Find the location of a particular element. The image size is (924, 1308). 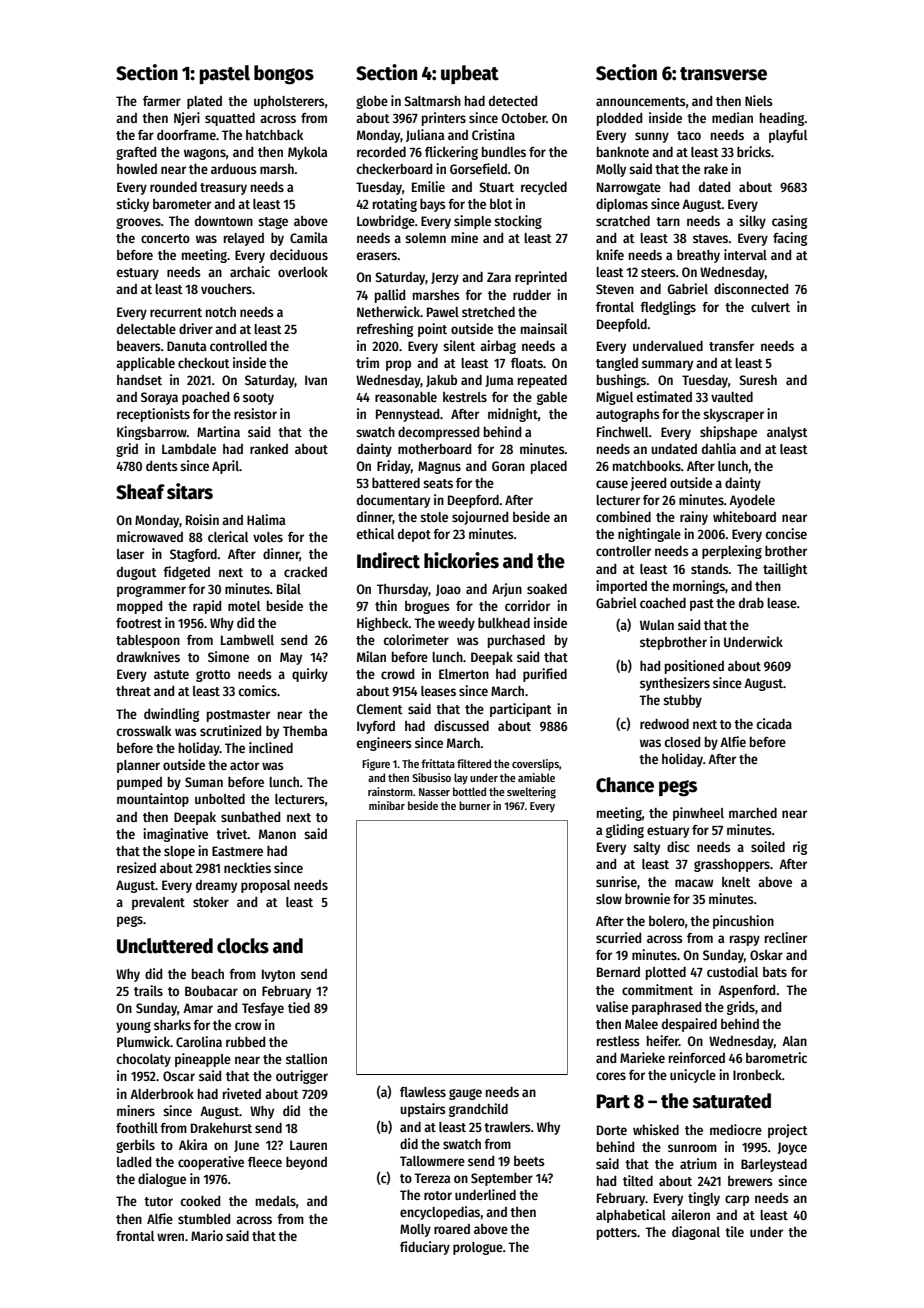

Martina is located at coordinates (218, 431).
